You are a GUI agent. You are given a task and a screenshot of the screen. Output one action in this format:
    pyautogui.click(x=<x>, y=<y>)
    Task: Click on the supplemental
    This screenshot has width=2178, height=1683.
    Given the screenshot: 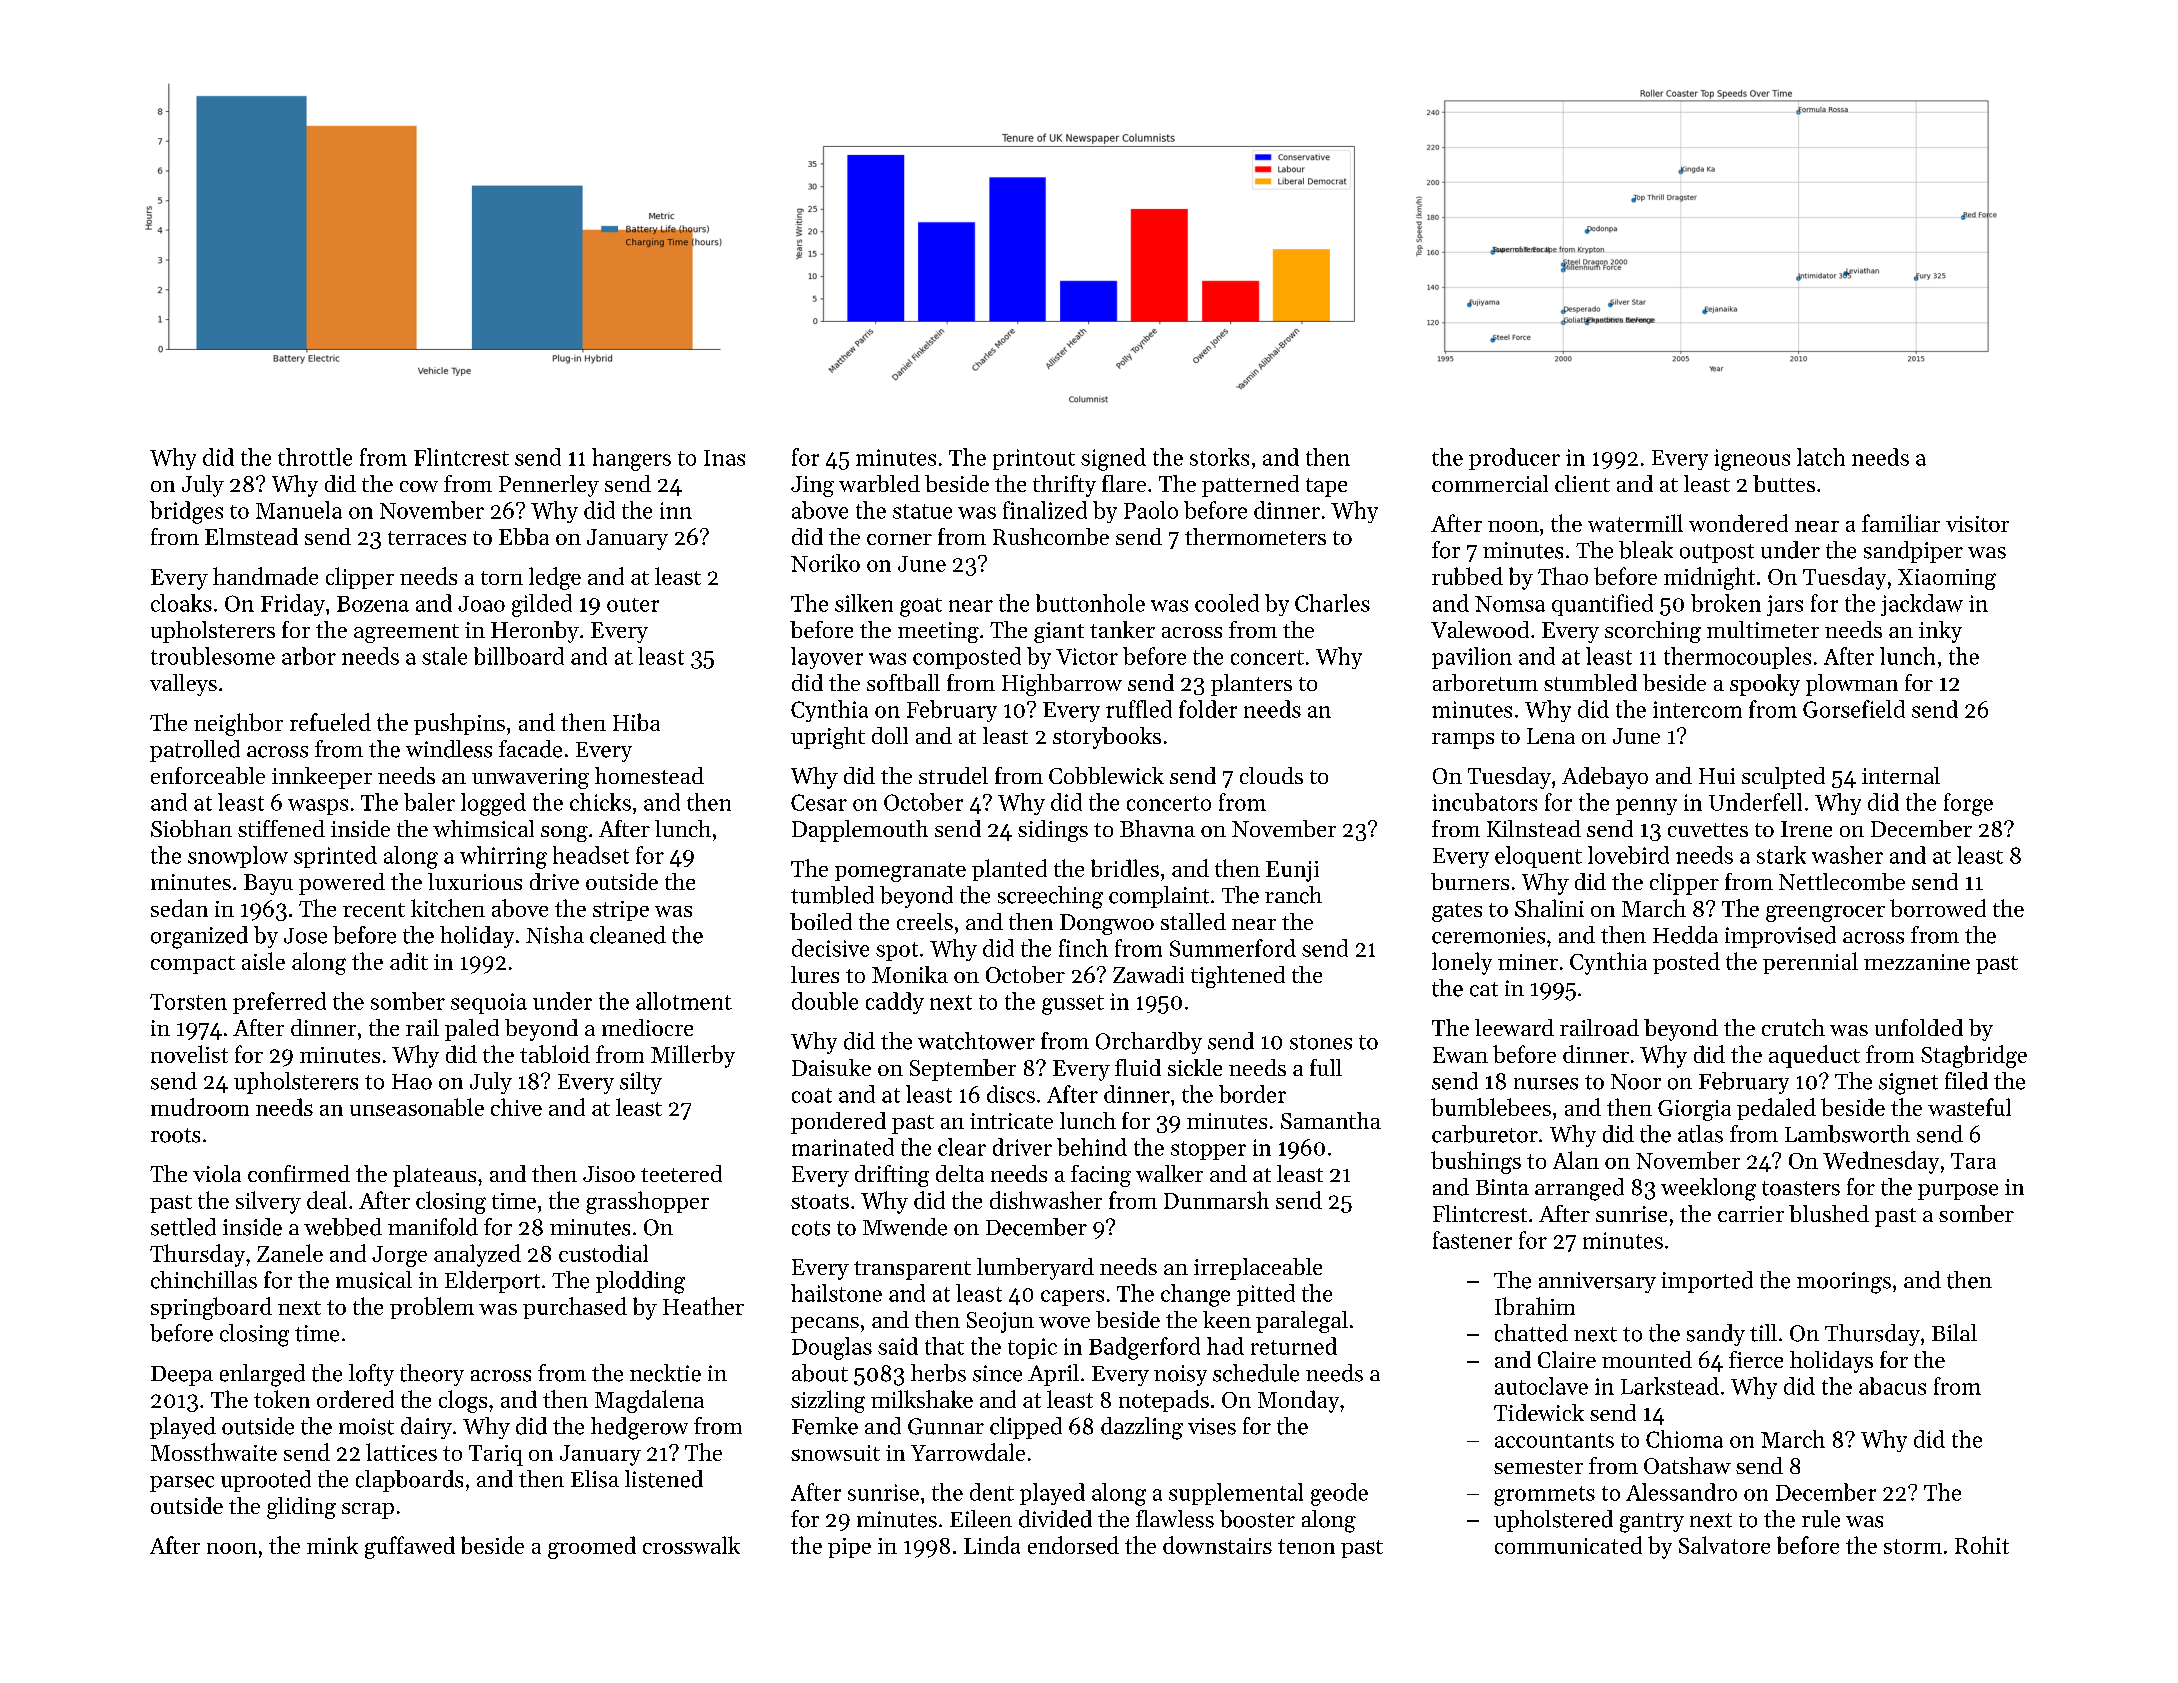 What is the action you would take?
    pyautogui.click(x=1236, y=1494)
